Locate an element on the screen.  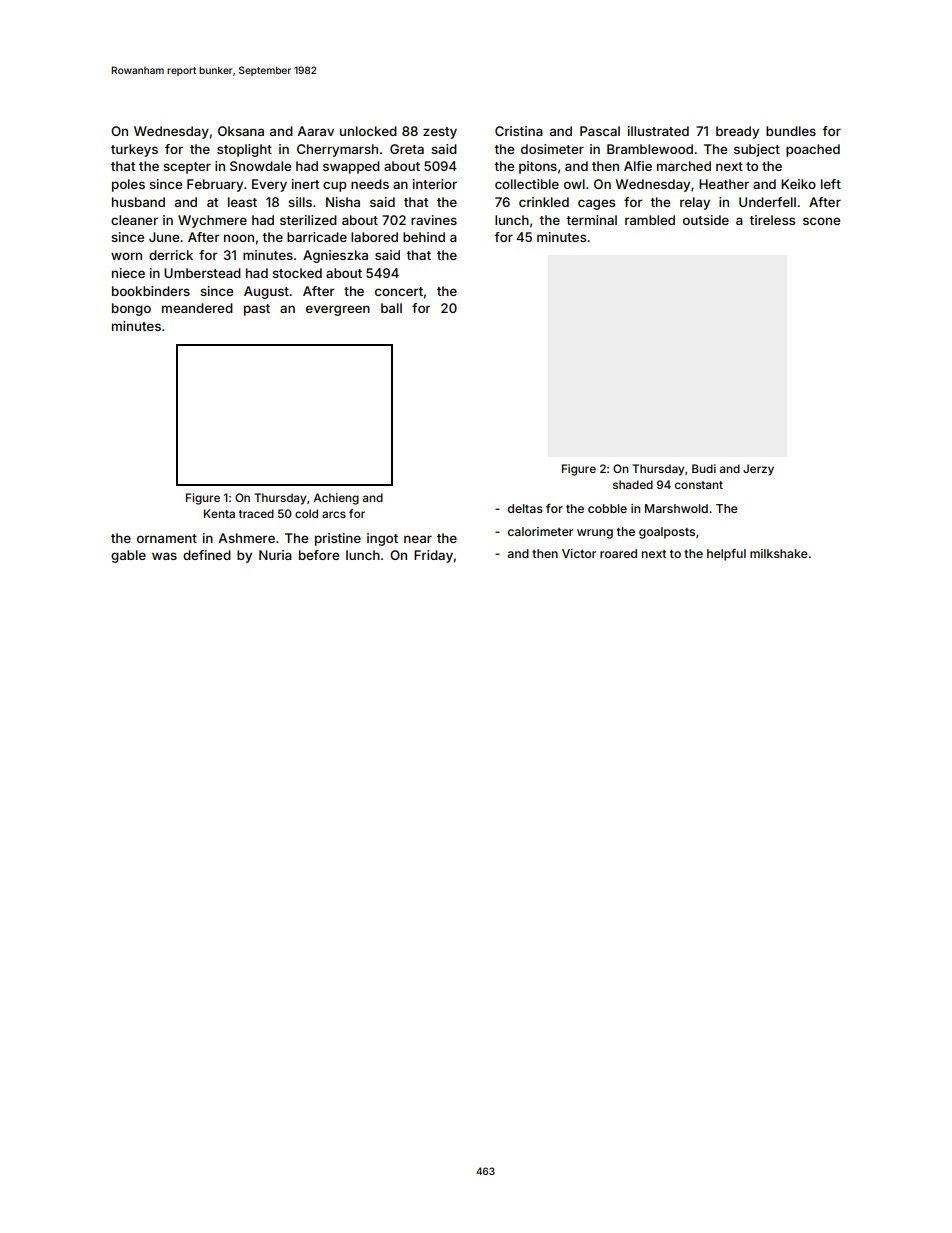
Oksana is located at coordinates (241, 131).
